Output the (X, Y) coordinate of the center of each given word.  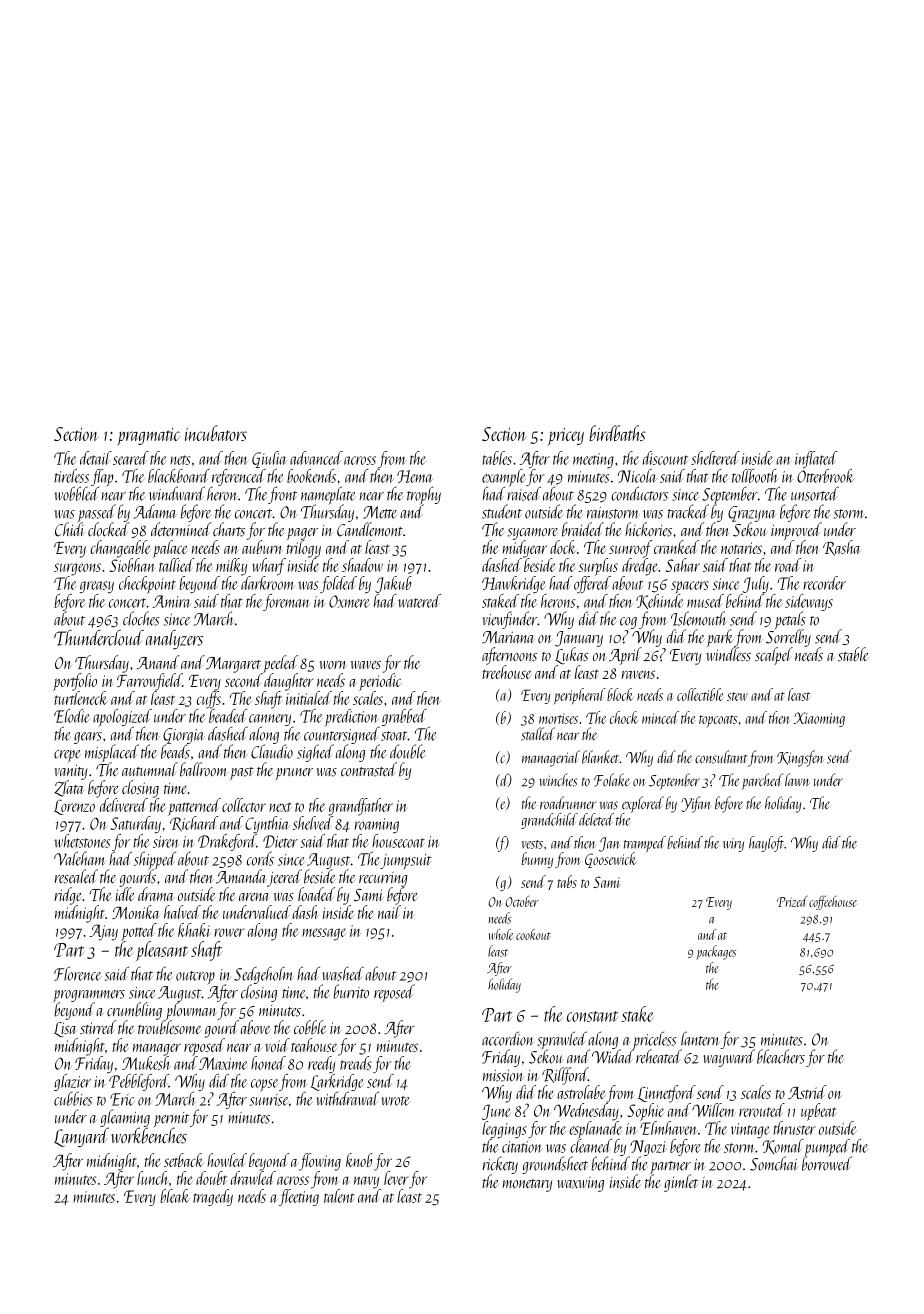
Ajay (104, 932)
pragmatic (148, 437)
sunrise (269, 1100)
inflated (816, 459)
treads (355, 1063)
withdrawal (347, 1098)
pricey (565, 437)
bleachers (781, 1056)
